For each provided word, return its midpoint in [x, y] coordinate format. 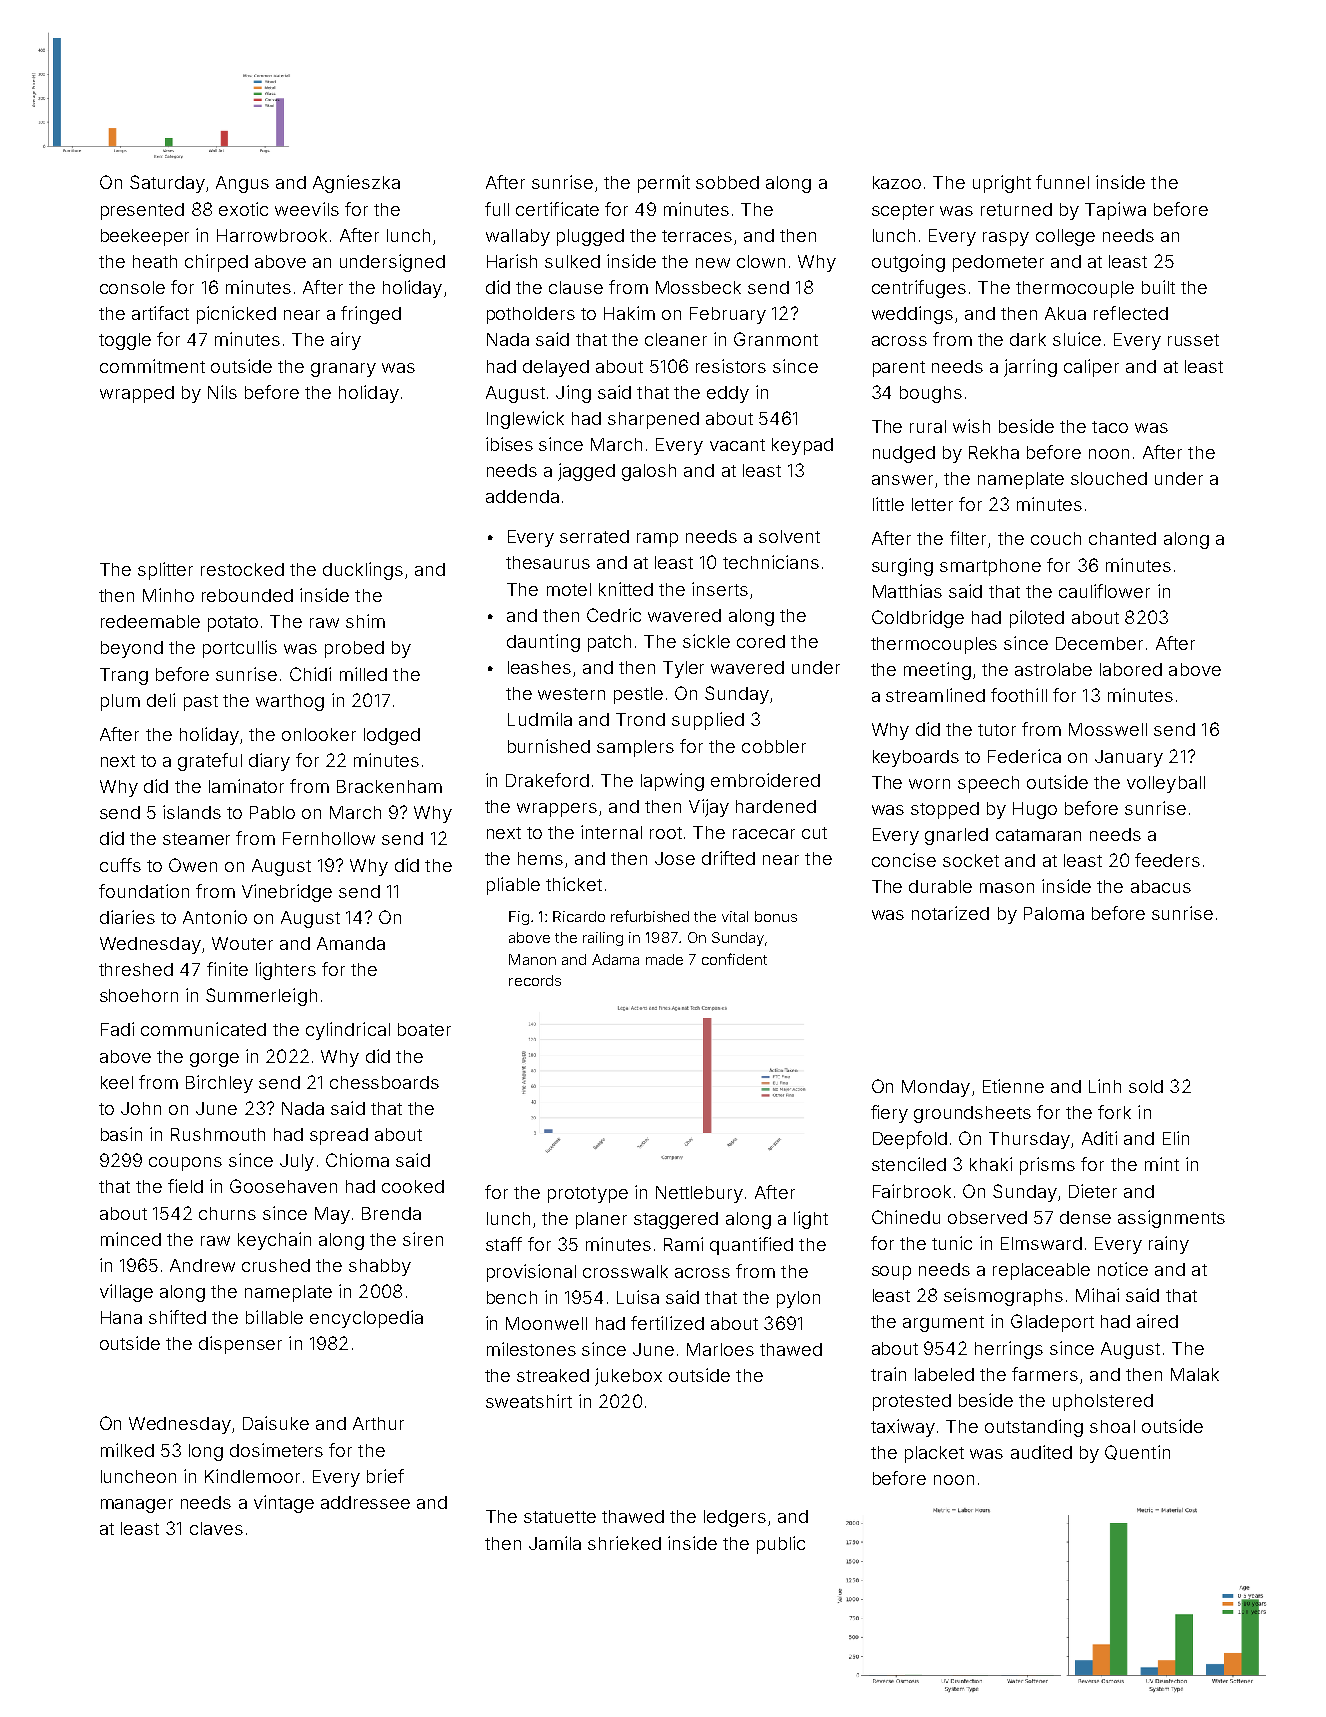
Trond [640, 719]
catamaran [1038, 835]
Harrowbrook [272, 235]
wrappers [557, 810]
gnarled [956, 836]
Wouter [242, 943]
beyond [132, 649]
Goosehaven [283, 1186]
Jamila [555, 1543]
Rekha [994, 452]
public [781, 1545]
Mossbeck [698, 287]
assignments [1171, 1219]
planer [601, 1220]
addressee [365, 1502]
